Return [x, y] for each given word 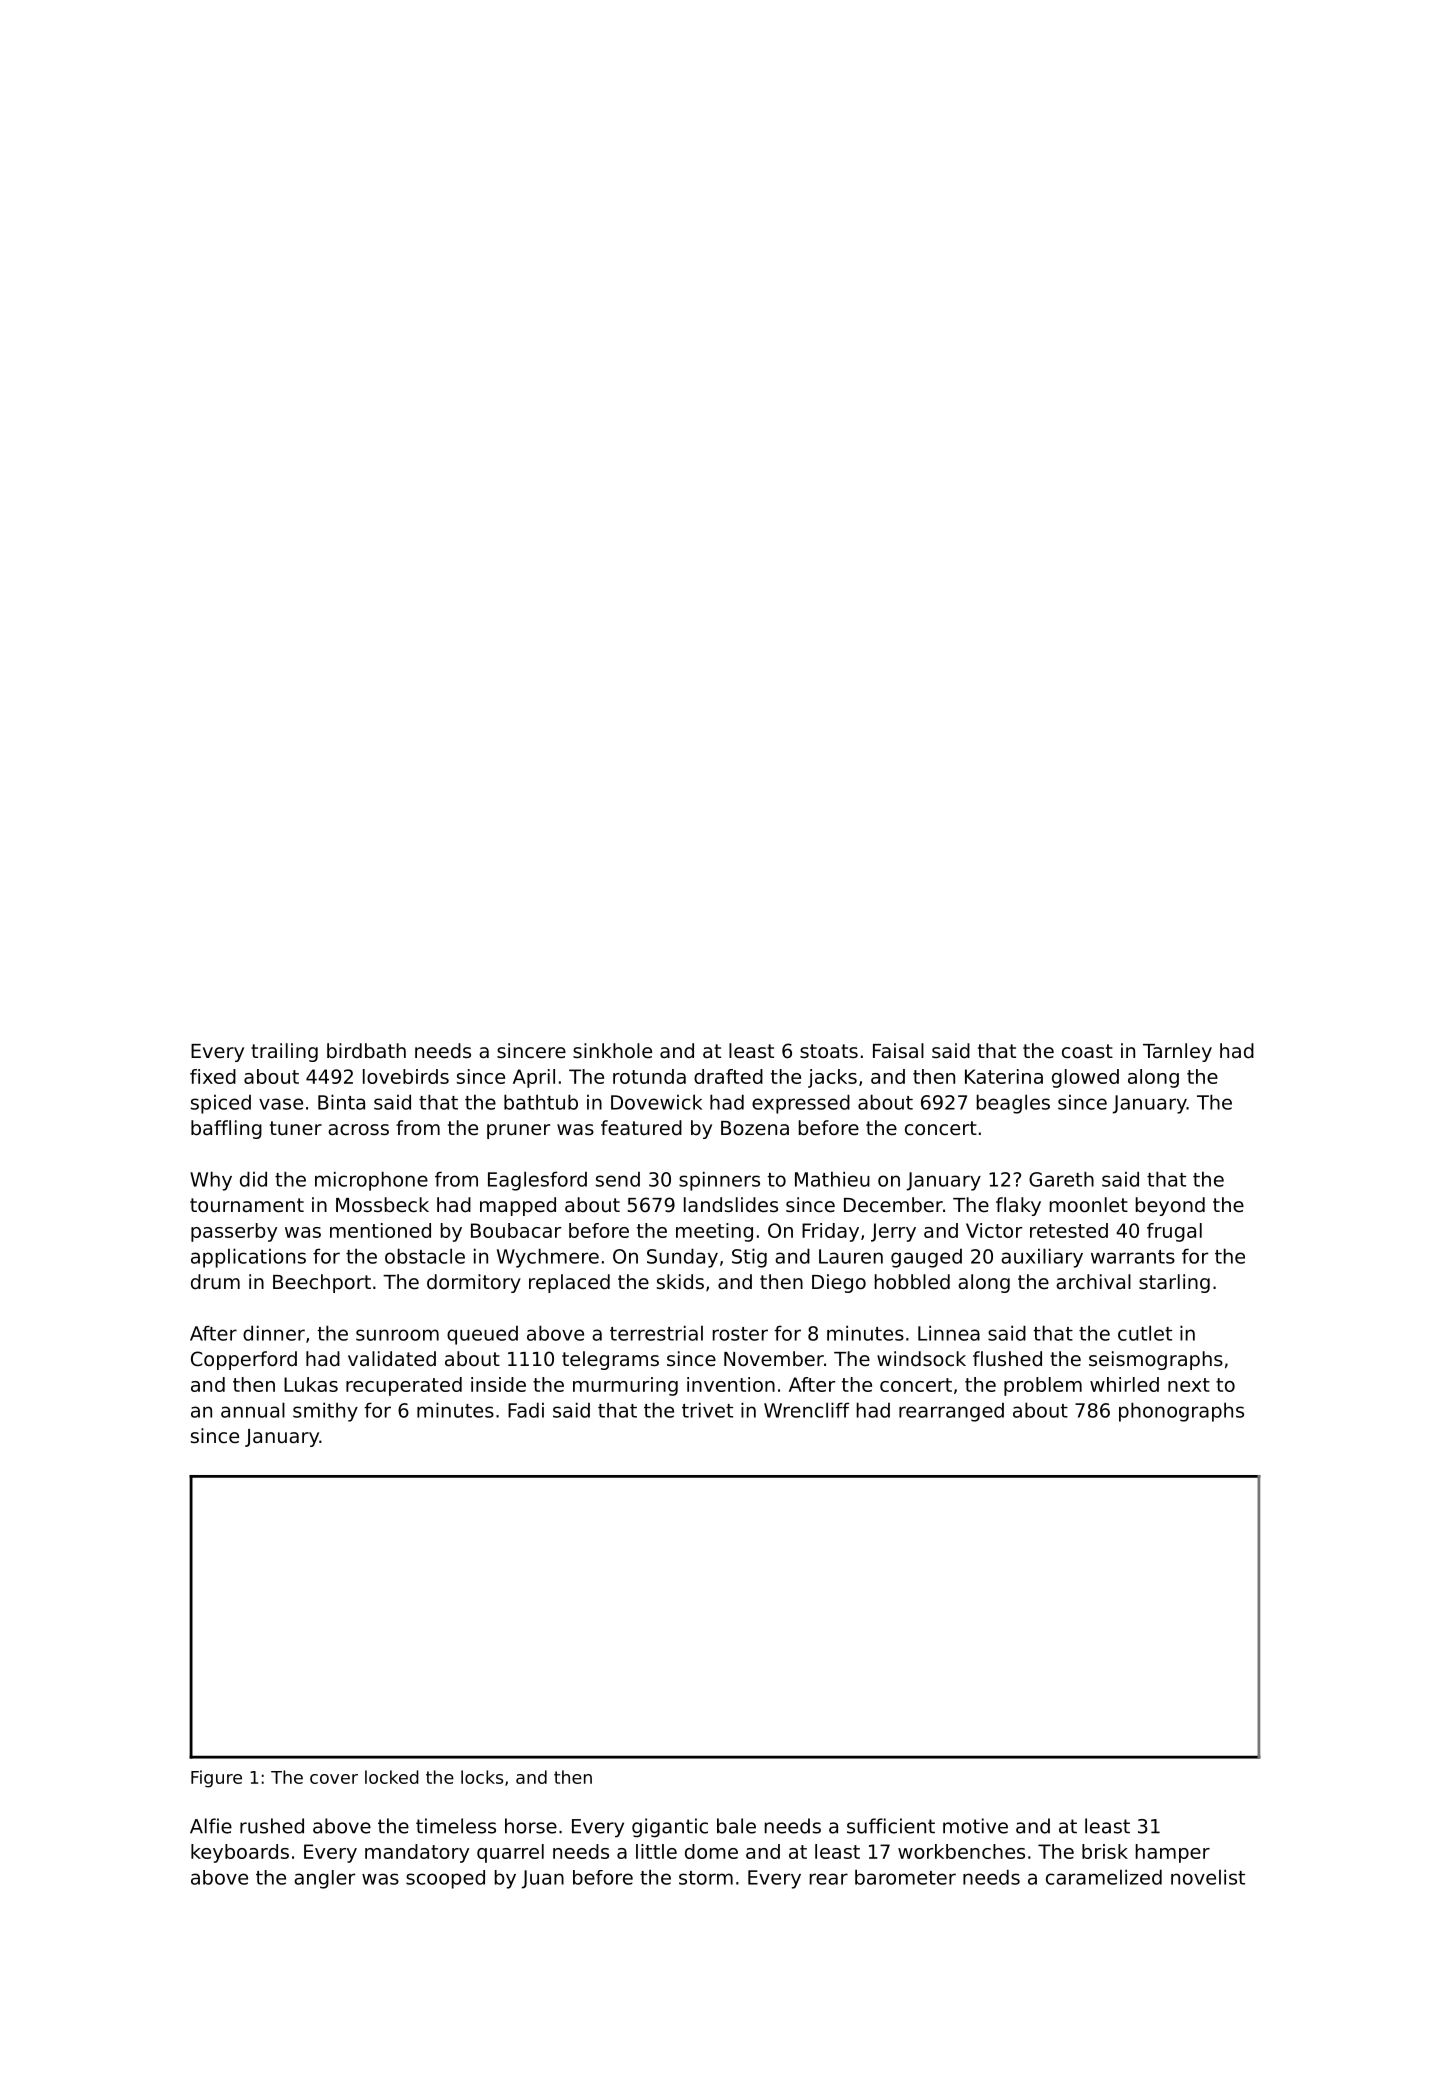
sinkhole [612, 1051]
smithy [325, 1412]
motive [975, 1826]
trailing [284, 1052]
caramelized [1104, 1877]
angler [324, 1879]
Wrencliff [806, 1410]
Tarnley [1177, 1052]
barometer [905, 1877]
